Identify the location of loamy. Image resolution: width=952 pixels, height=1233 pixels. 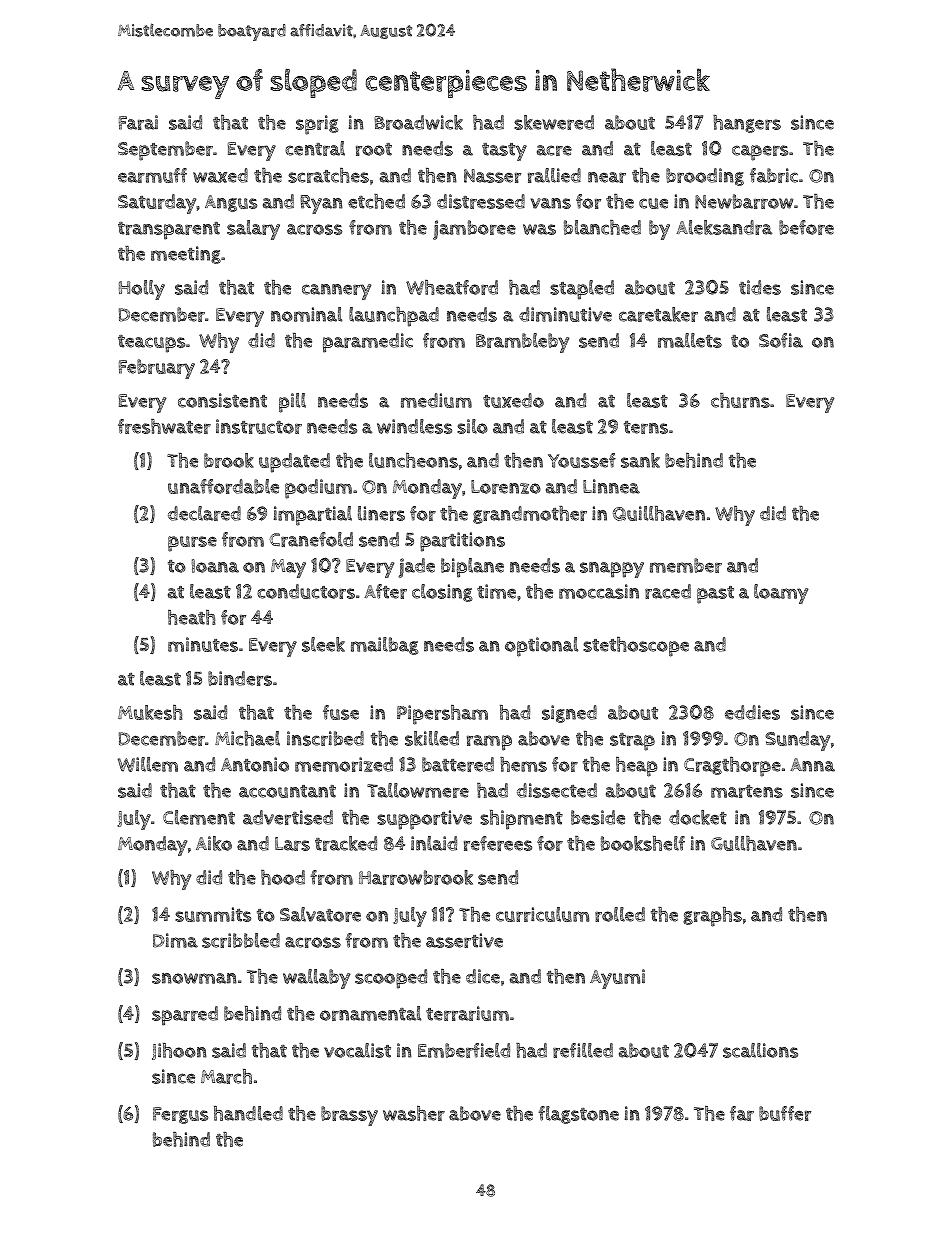
(781, 594).
